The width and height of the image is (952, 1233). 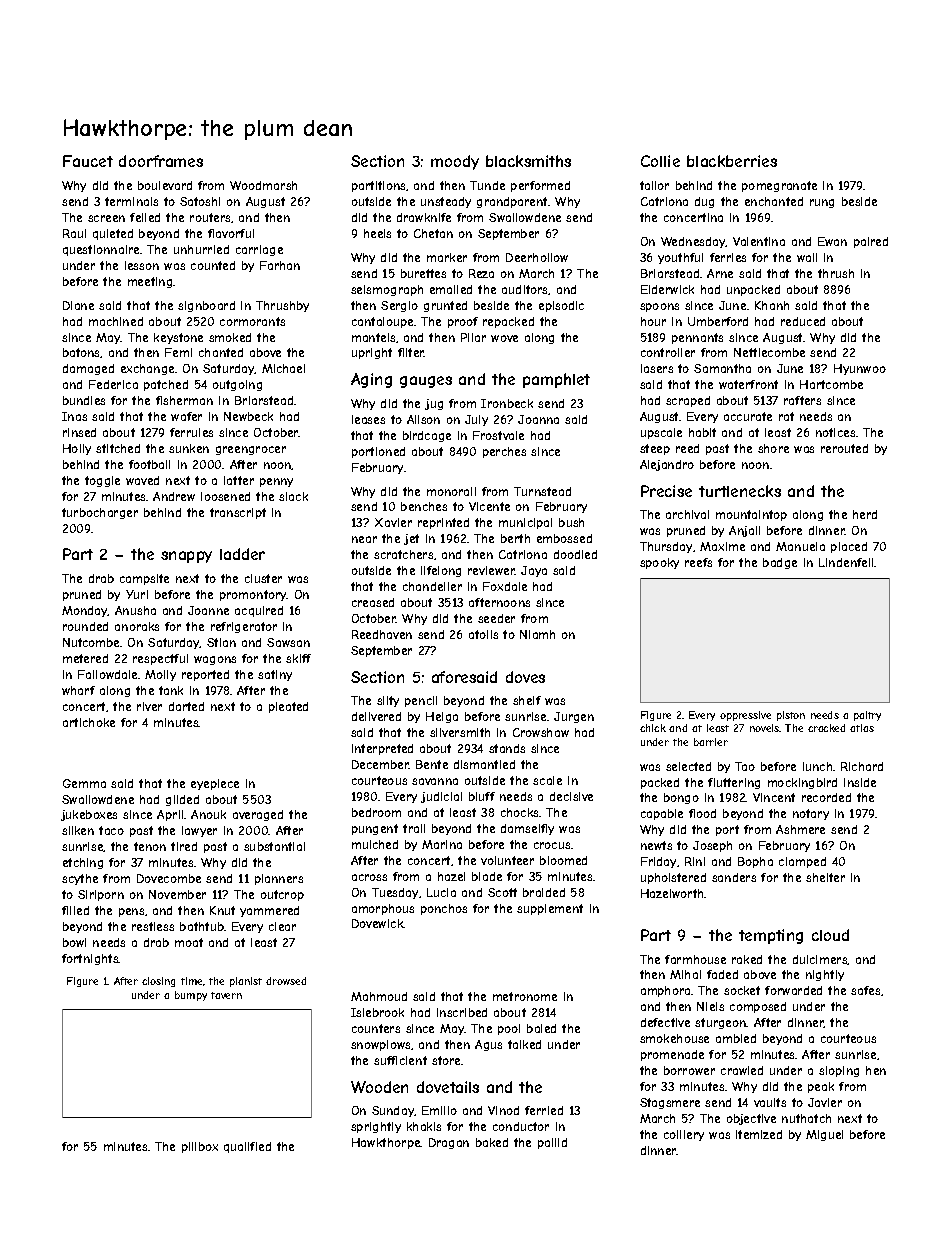 I want to click on seeder, so click(x=496, y=618).
